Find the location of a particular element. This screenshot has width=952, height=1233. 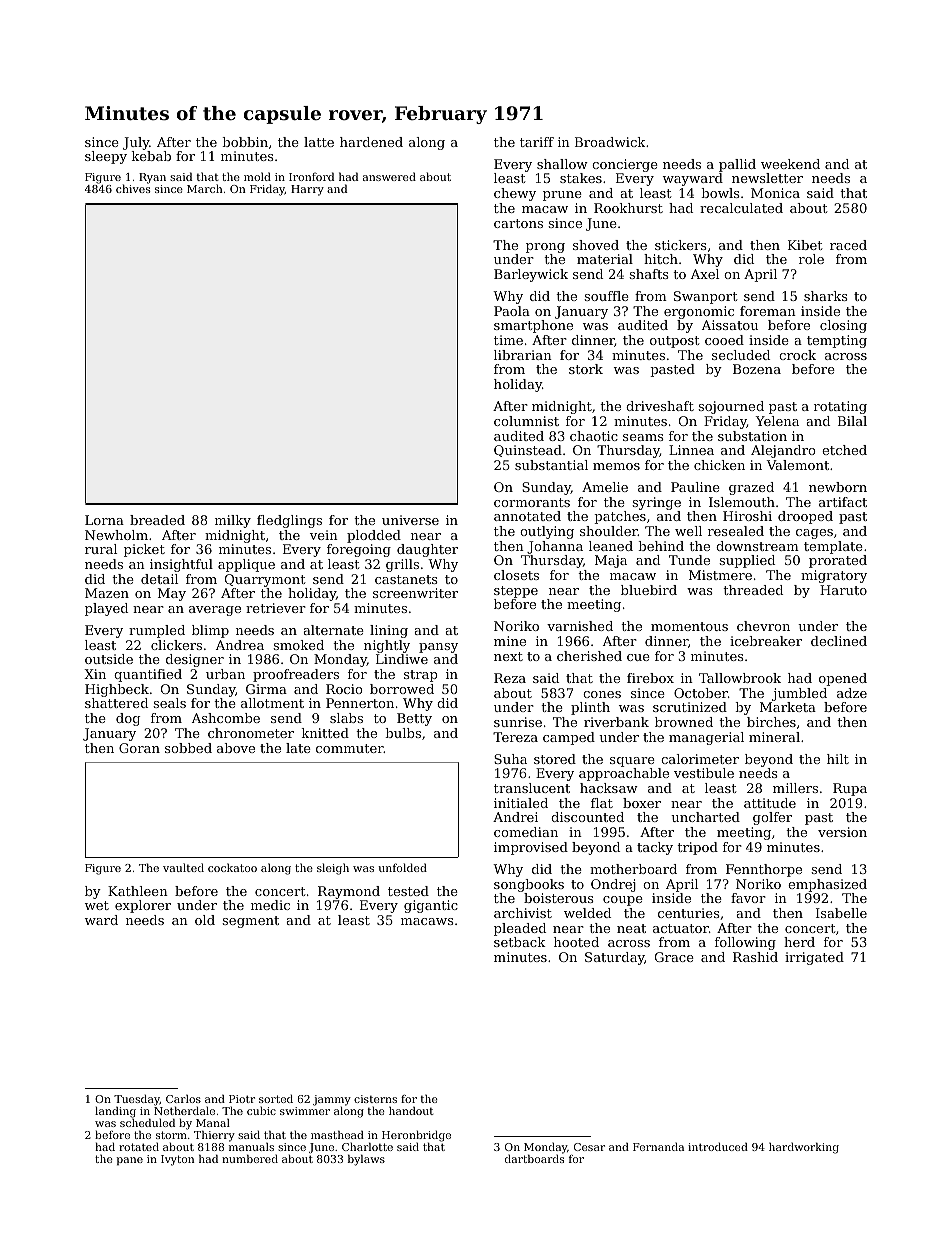

Thierry is located at coordinates (214, 1136).
